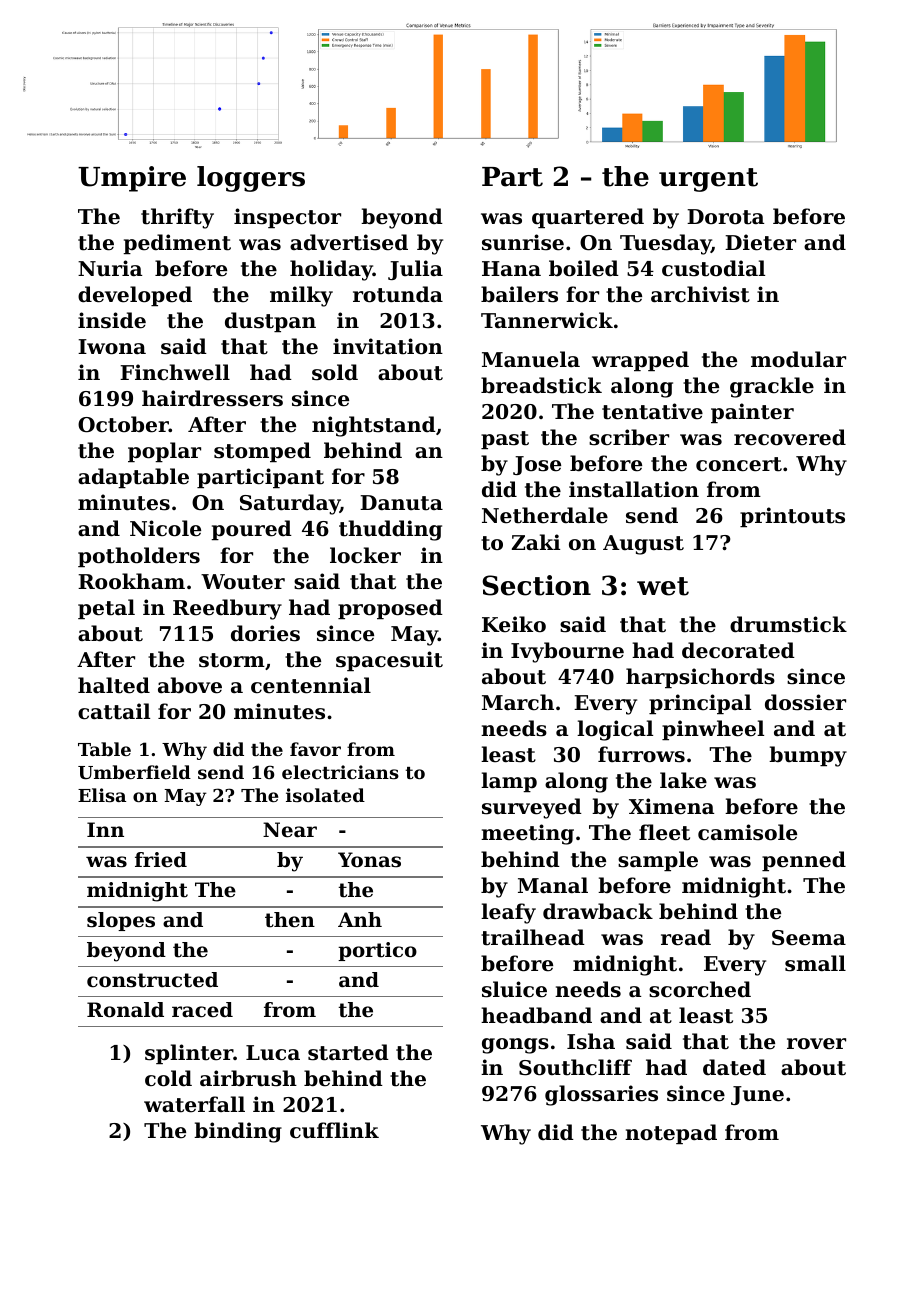 The height and width of the document is (1311, 924). I want to click on wet, so click(663, 586).
